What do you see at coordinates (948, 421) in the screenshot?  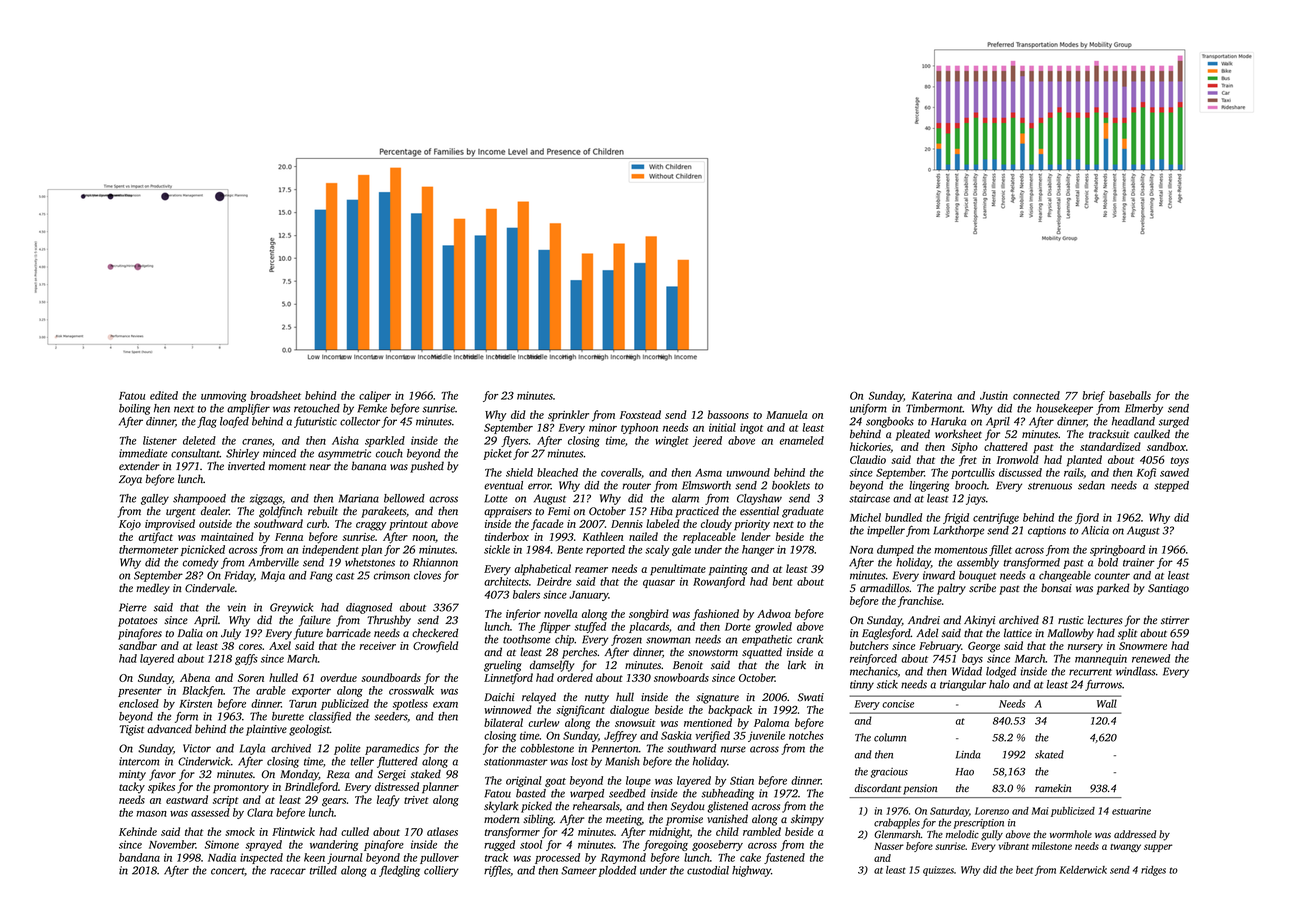 I see `Haruka` at bounding box center [948, 421].
